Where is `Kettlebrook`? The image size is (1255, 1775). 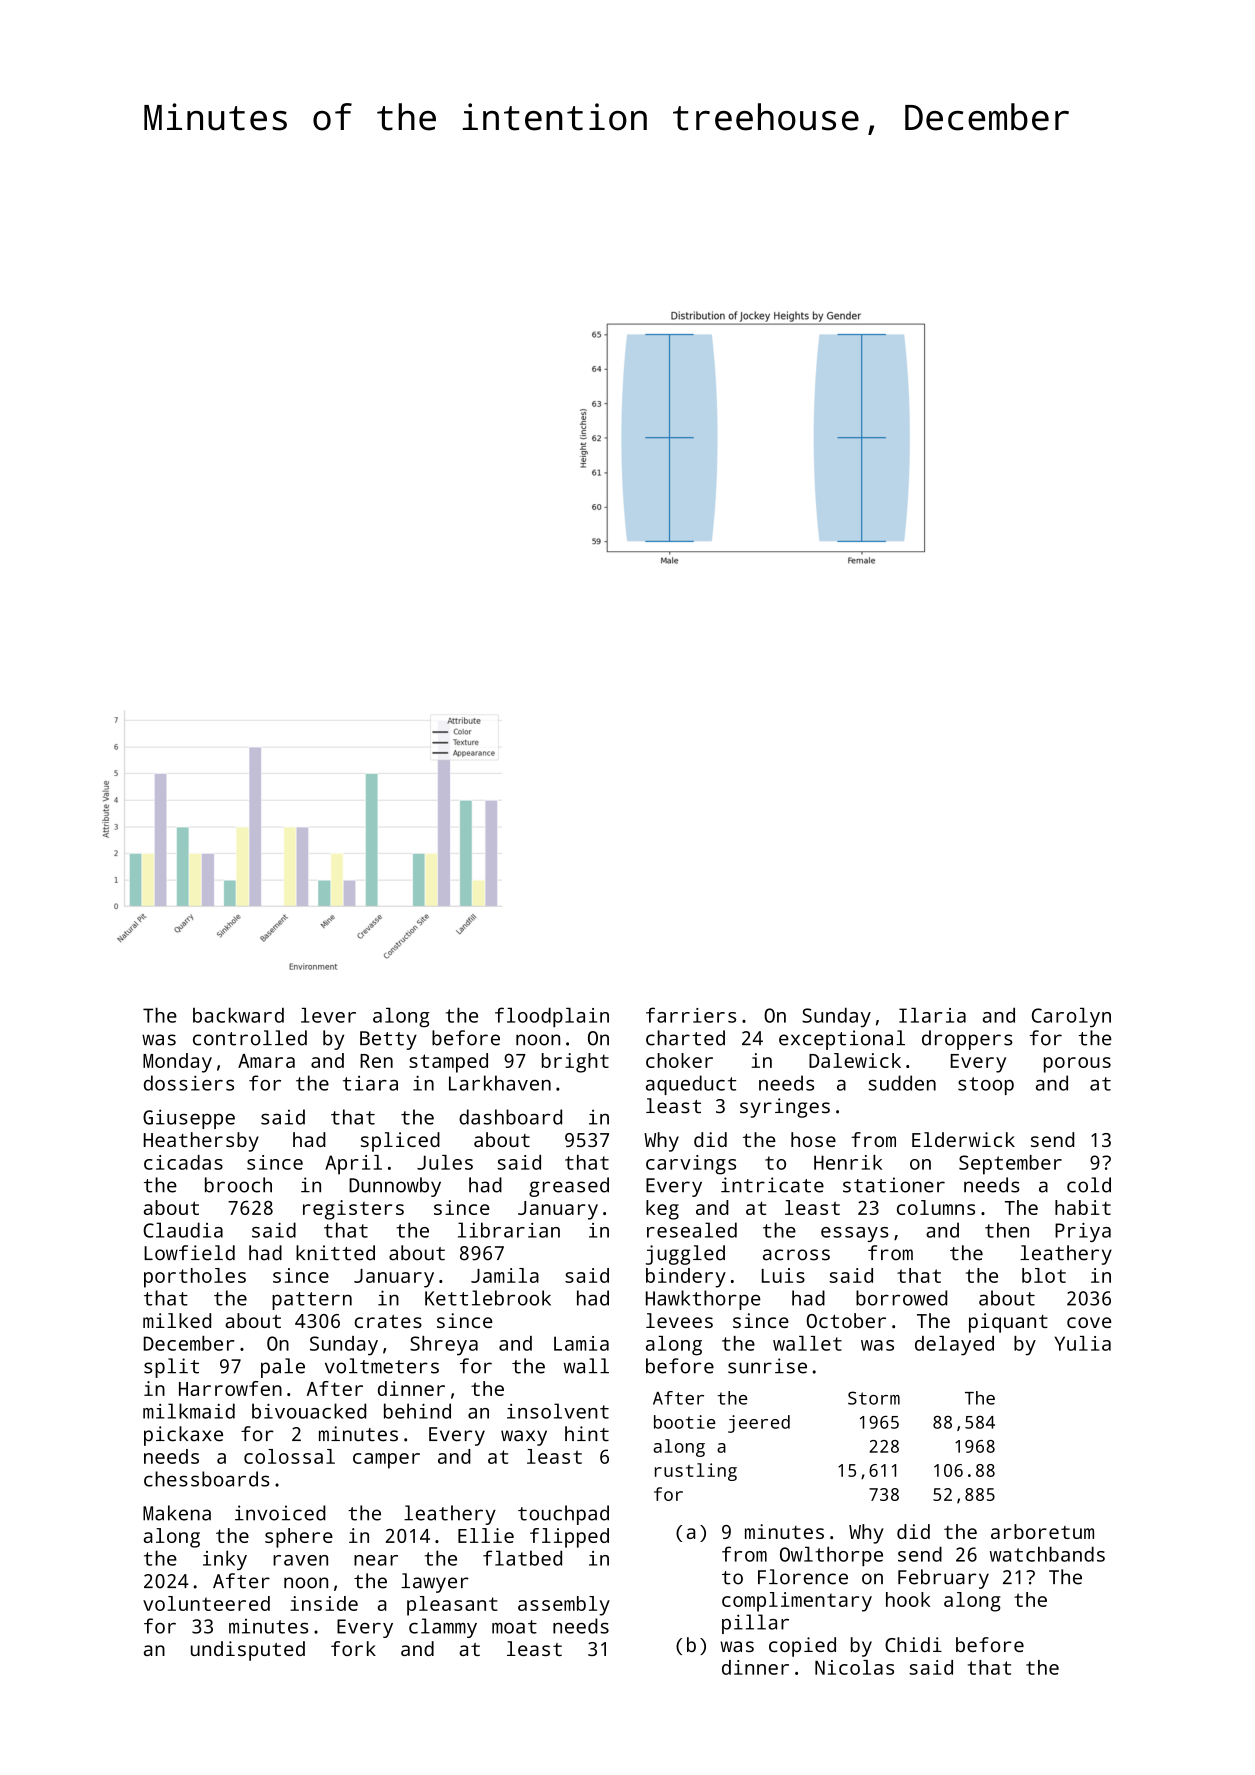 Kettlebrook is located at coordinates (488, 1298).
